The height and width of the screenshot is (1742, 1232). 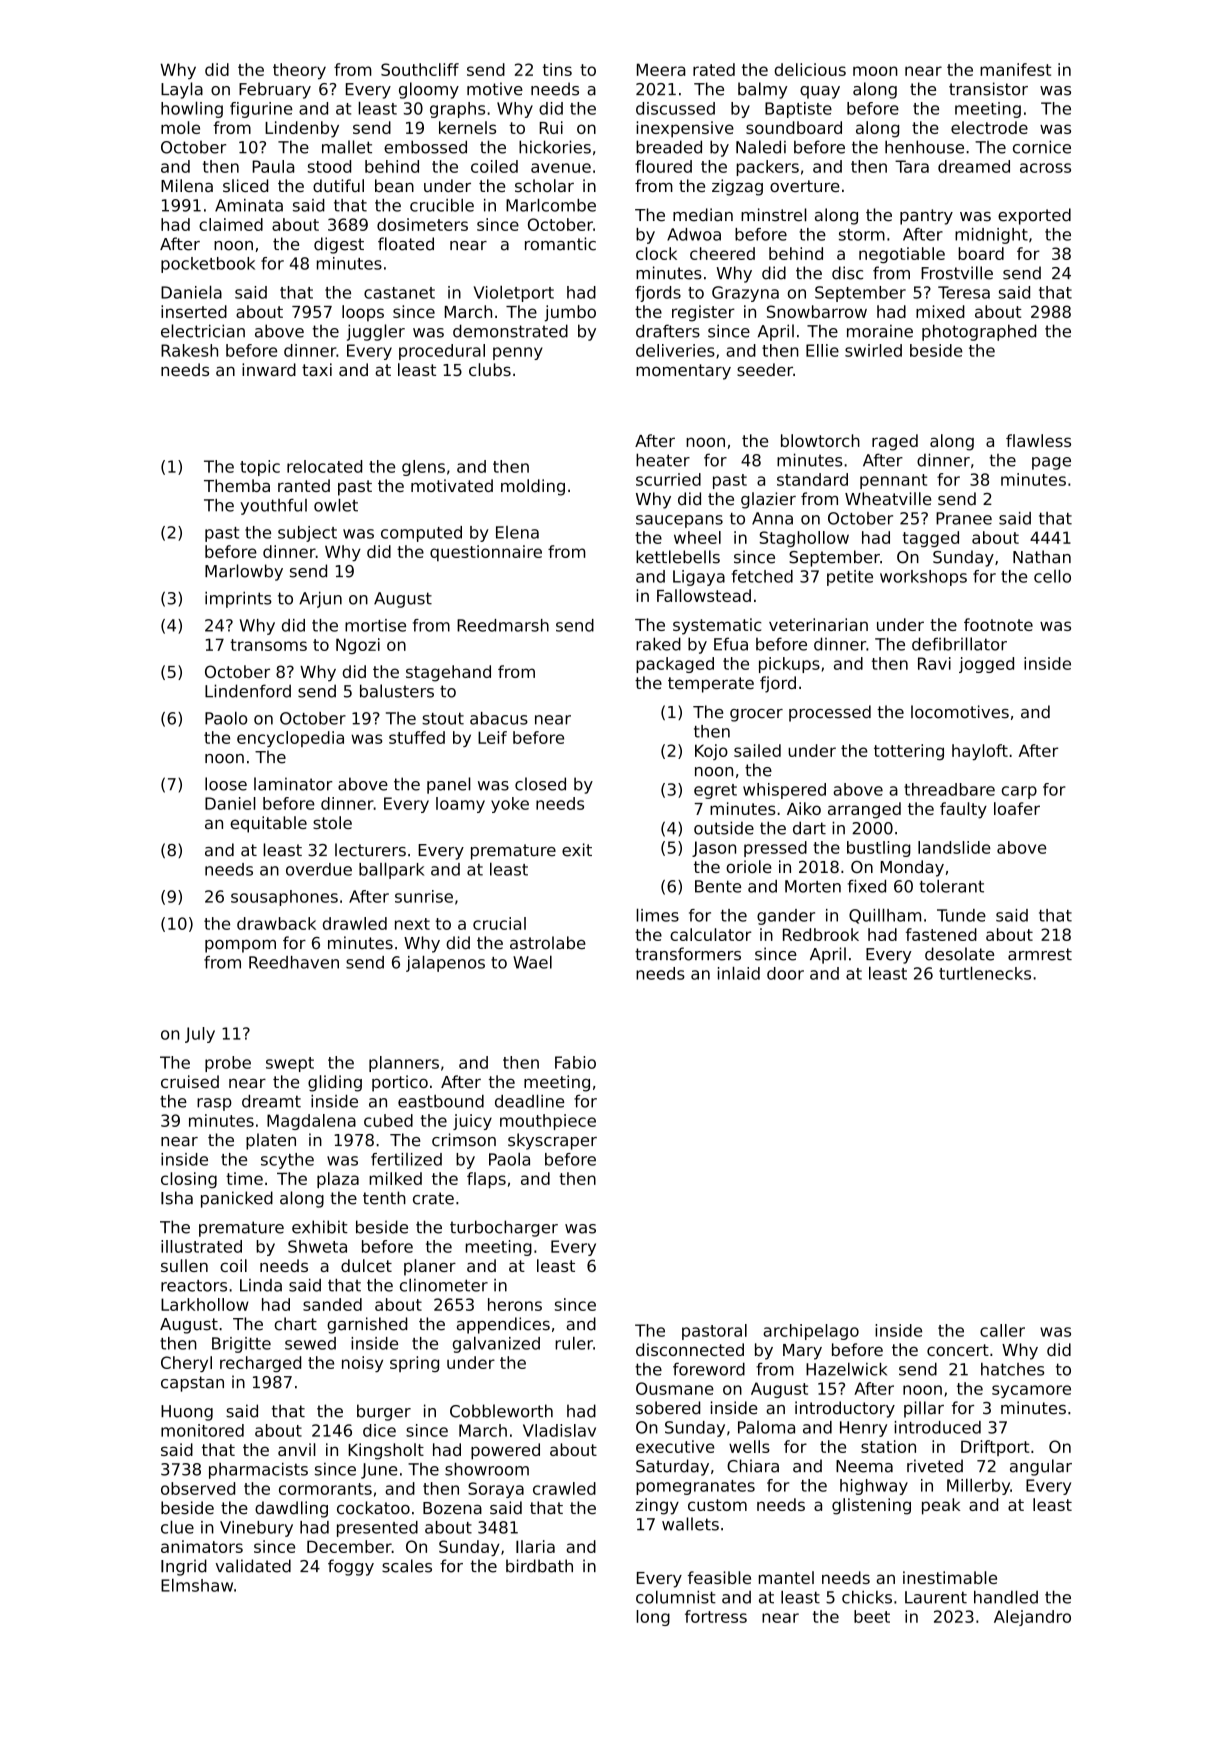 What do you see at coordinates (811, 1332) in the screenshot?
I see `archipelago` at bounding box center [811, 1332].
